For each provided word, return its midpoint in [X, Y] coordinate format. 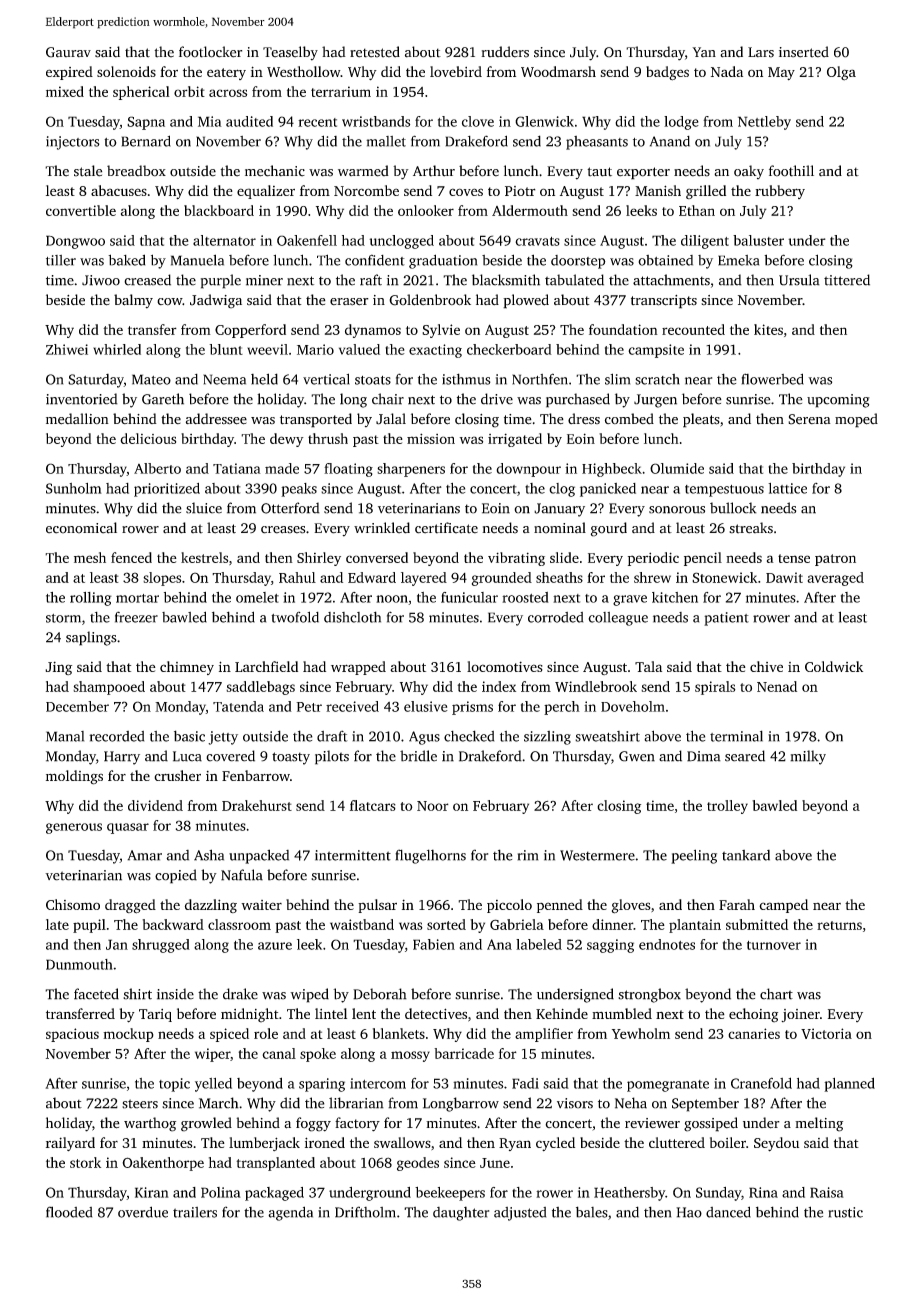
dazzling [211, 906]
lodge [681, 123]
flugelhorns [430, 856]
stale [88, 171]
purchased [578, 400]
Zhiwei [67, 349]
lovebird [456, 71]
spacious [72, 1035]
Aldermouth [530, 210]
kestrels [204, 557]
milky [808, 757]
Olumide [677, 468]
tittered [847, 280]
